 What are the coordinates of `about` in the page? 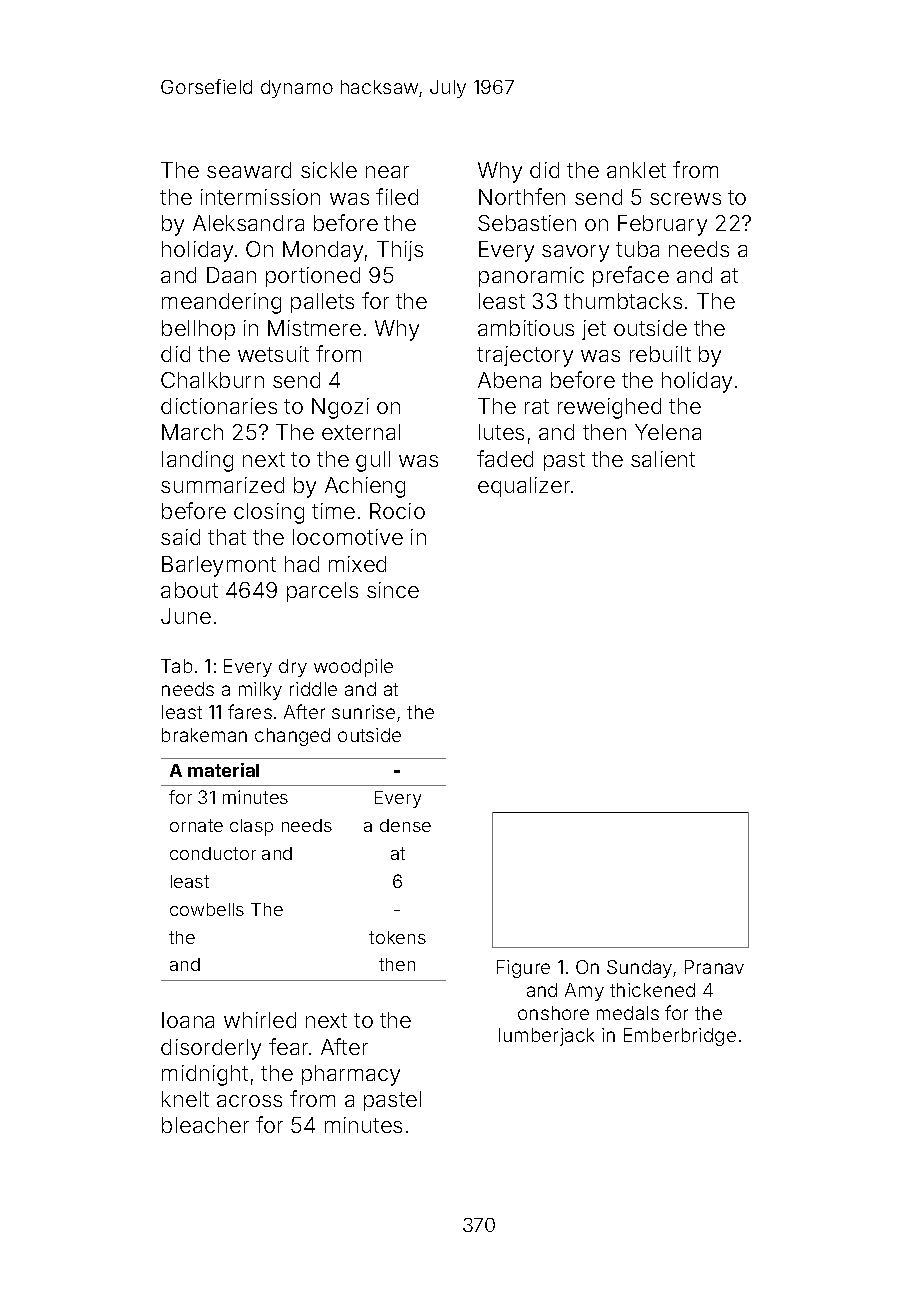 It's located at (189, 590).
